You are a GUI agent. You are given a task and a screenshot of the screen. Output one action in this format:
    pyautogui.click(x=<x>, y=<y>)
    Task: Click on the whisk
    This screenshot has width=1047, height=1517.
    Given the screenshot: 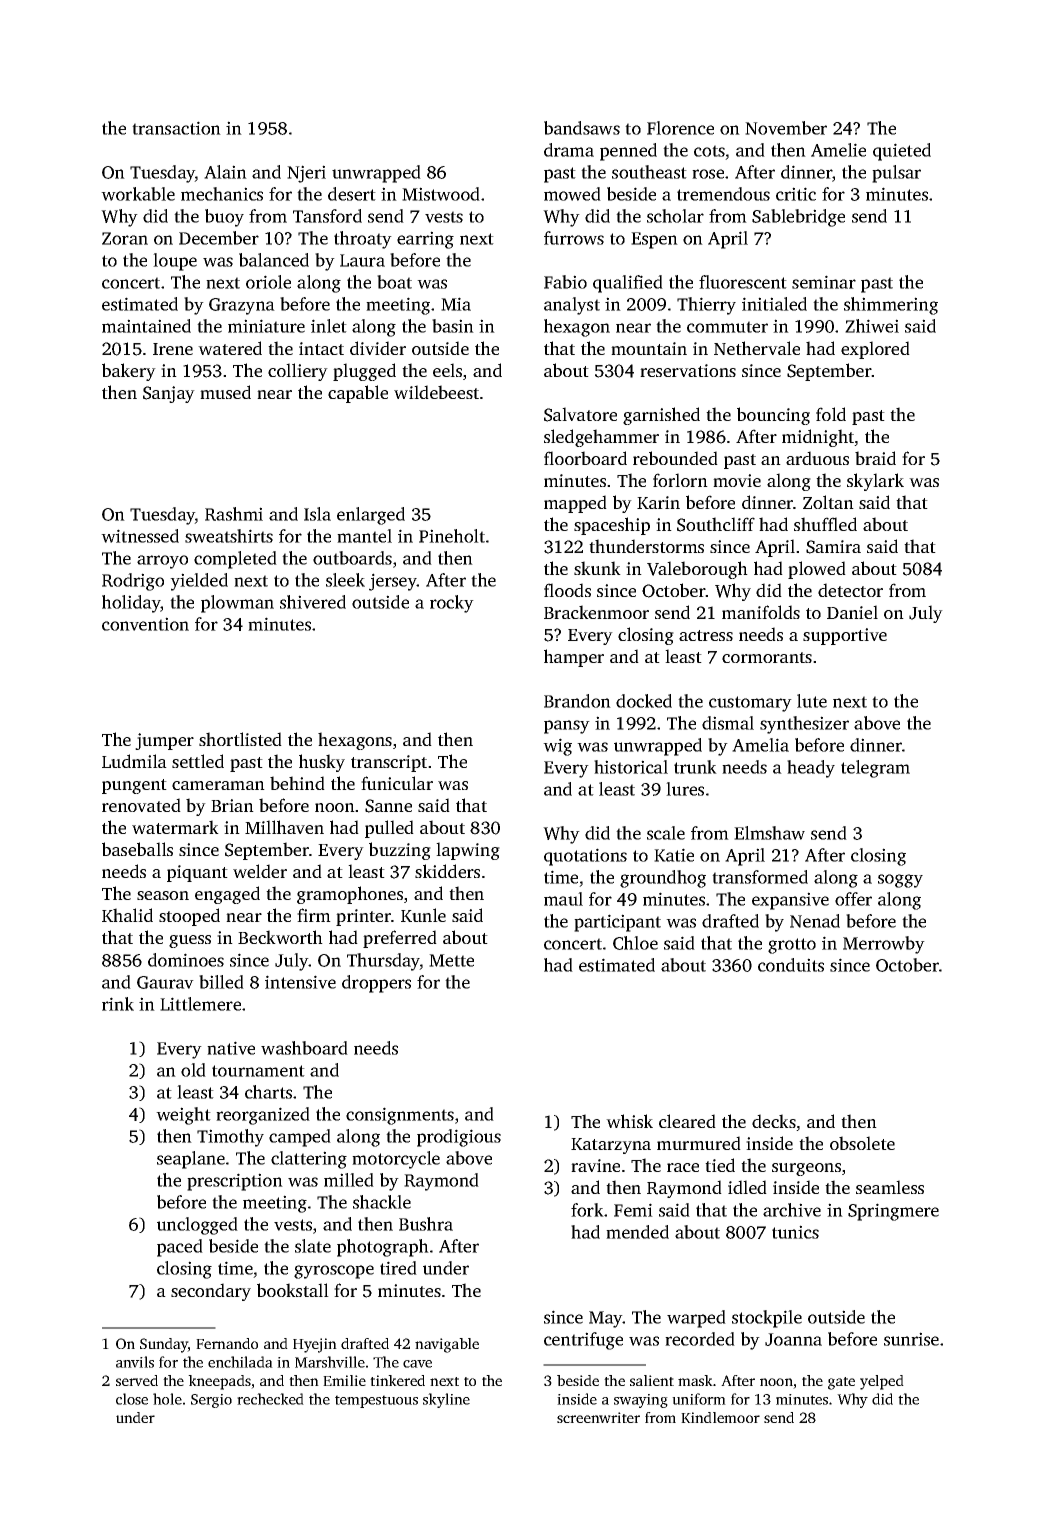 What is the action you would take?
    pyautogui.click(x=629, y=1121)
